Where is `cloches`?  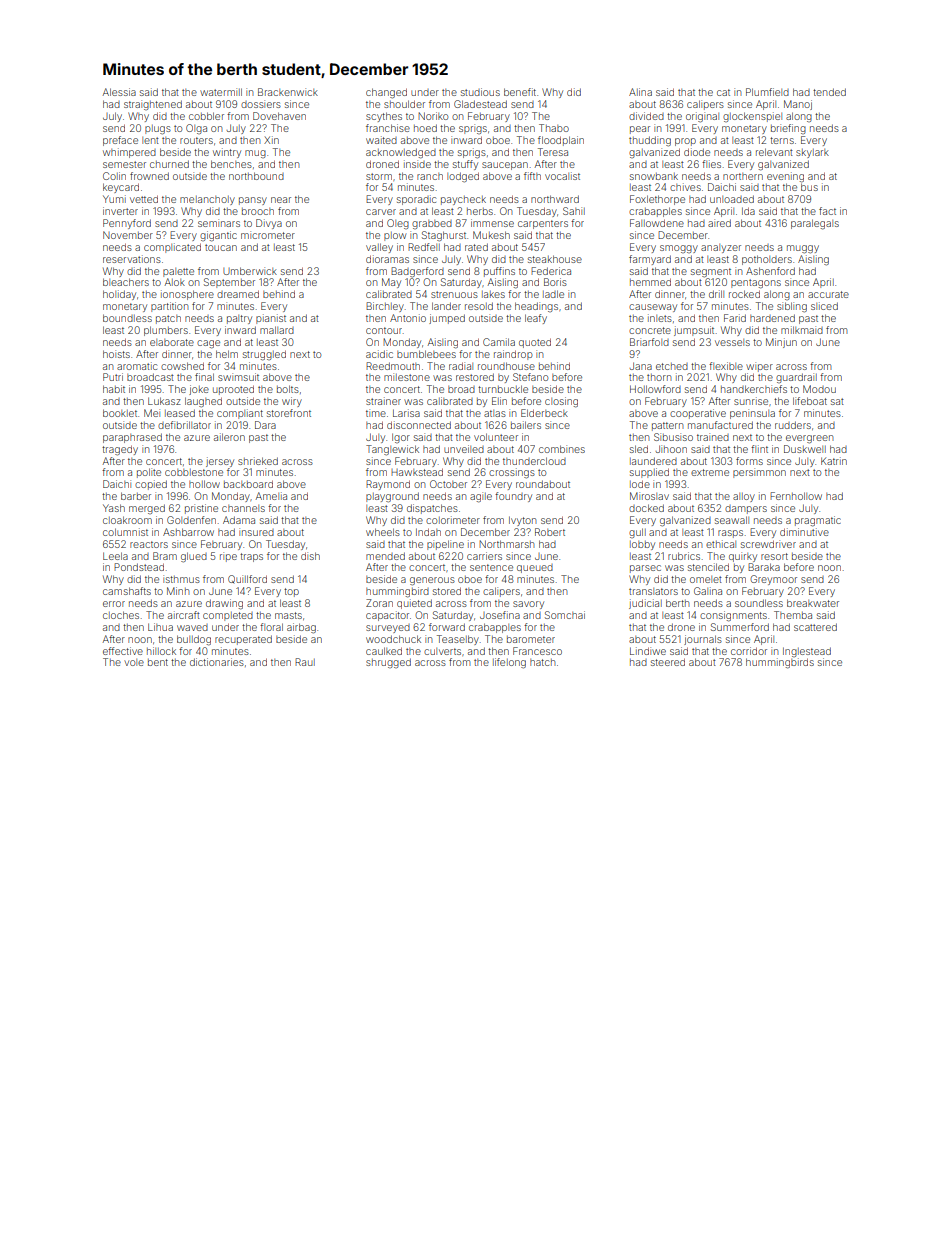
cloches is located at coordinates (121, 615).
